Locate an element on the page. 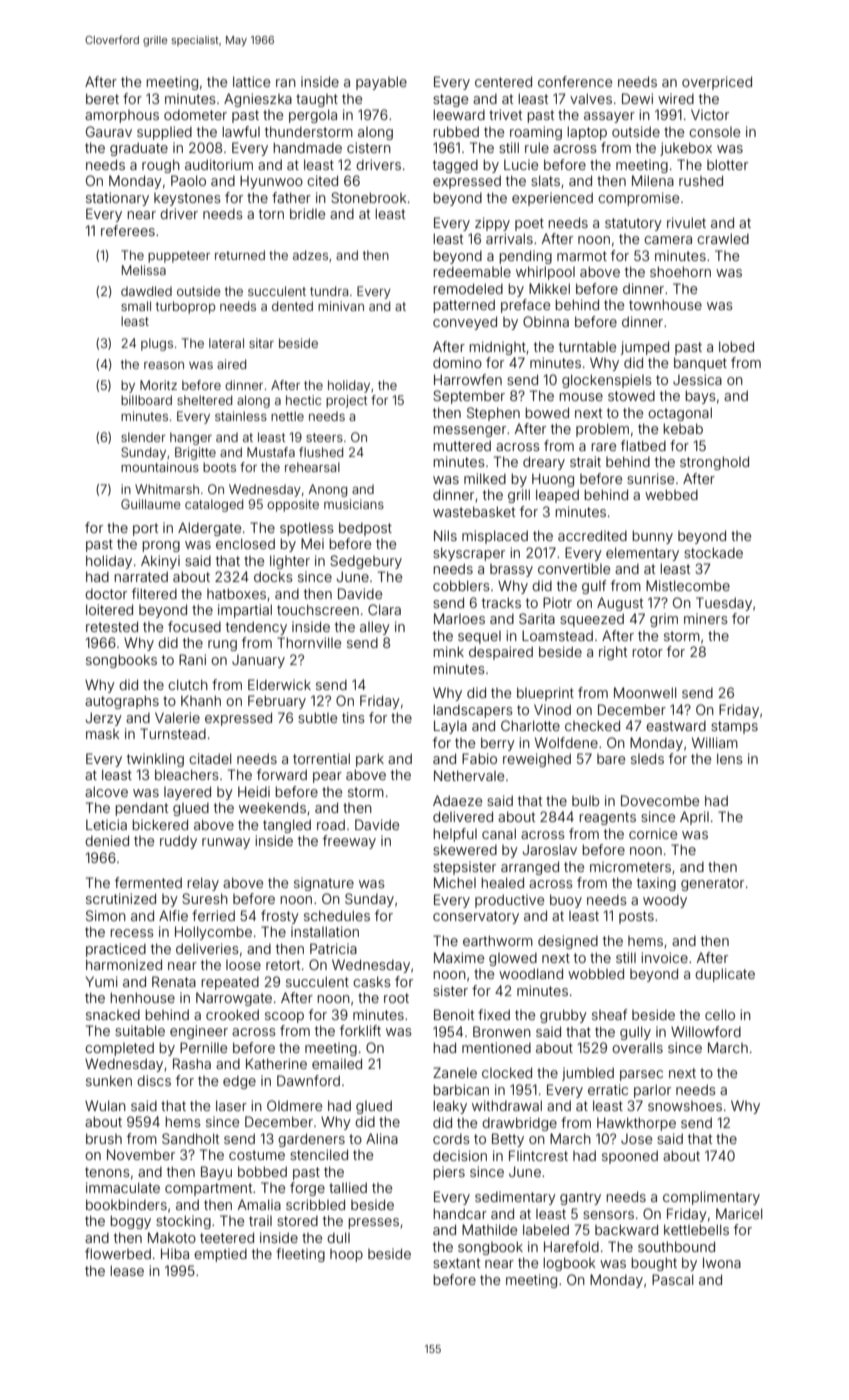 The image size is (849, 1400). piers is located at coordinates (449, 1173).
